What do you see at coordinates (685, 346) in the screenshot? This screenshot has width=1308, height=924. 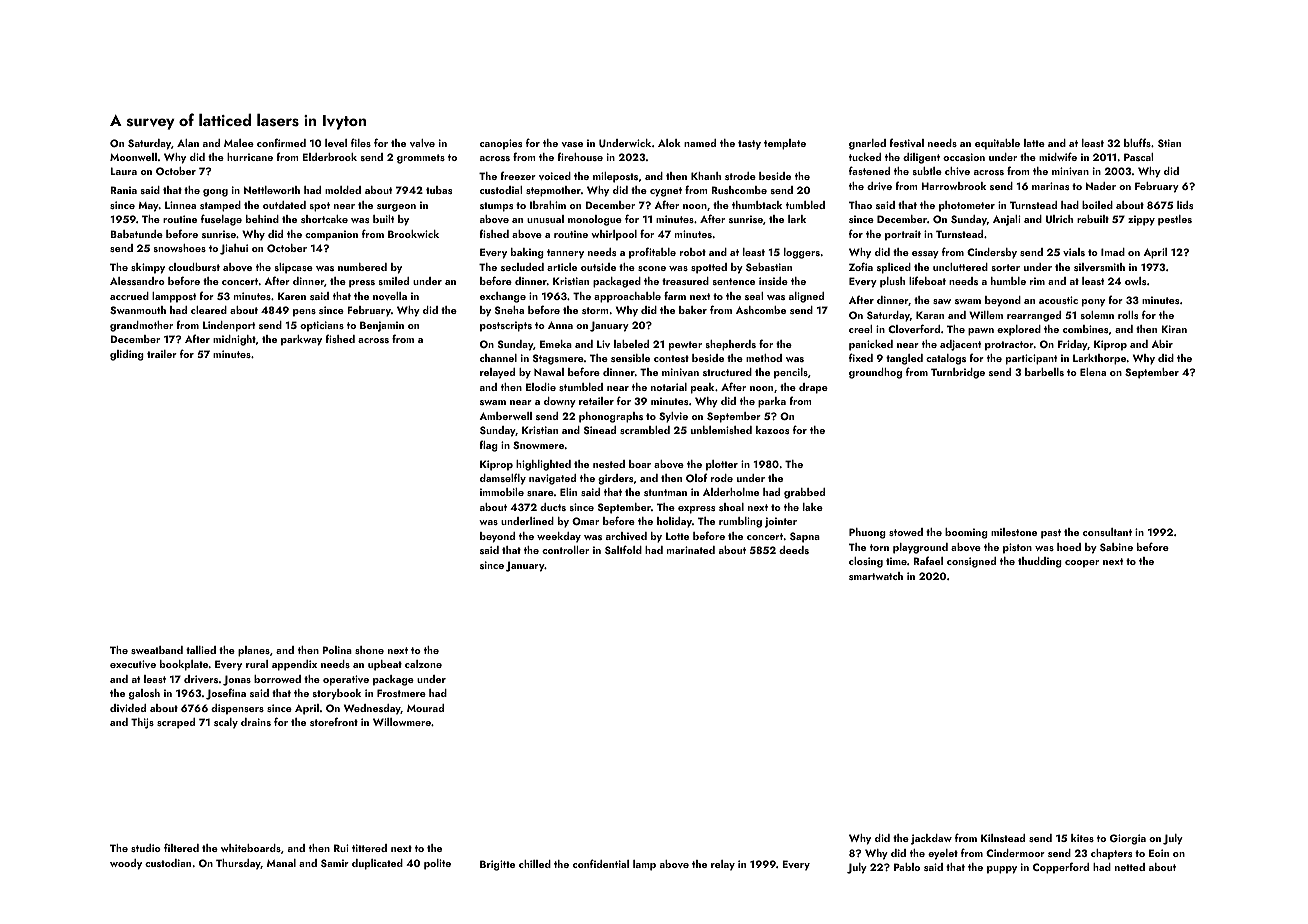 I see `pewter` at bounding box center [685, 346].
